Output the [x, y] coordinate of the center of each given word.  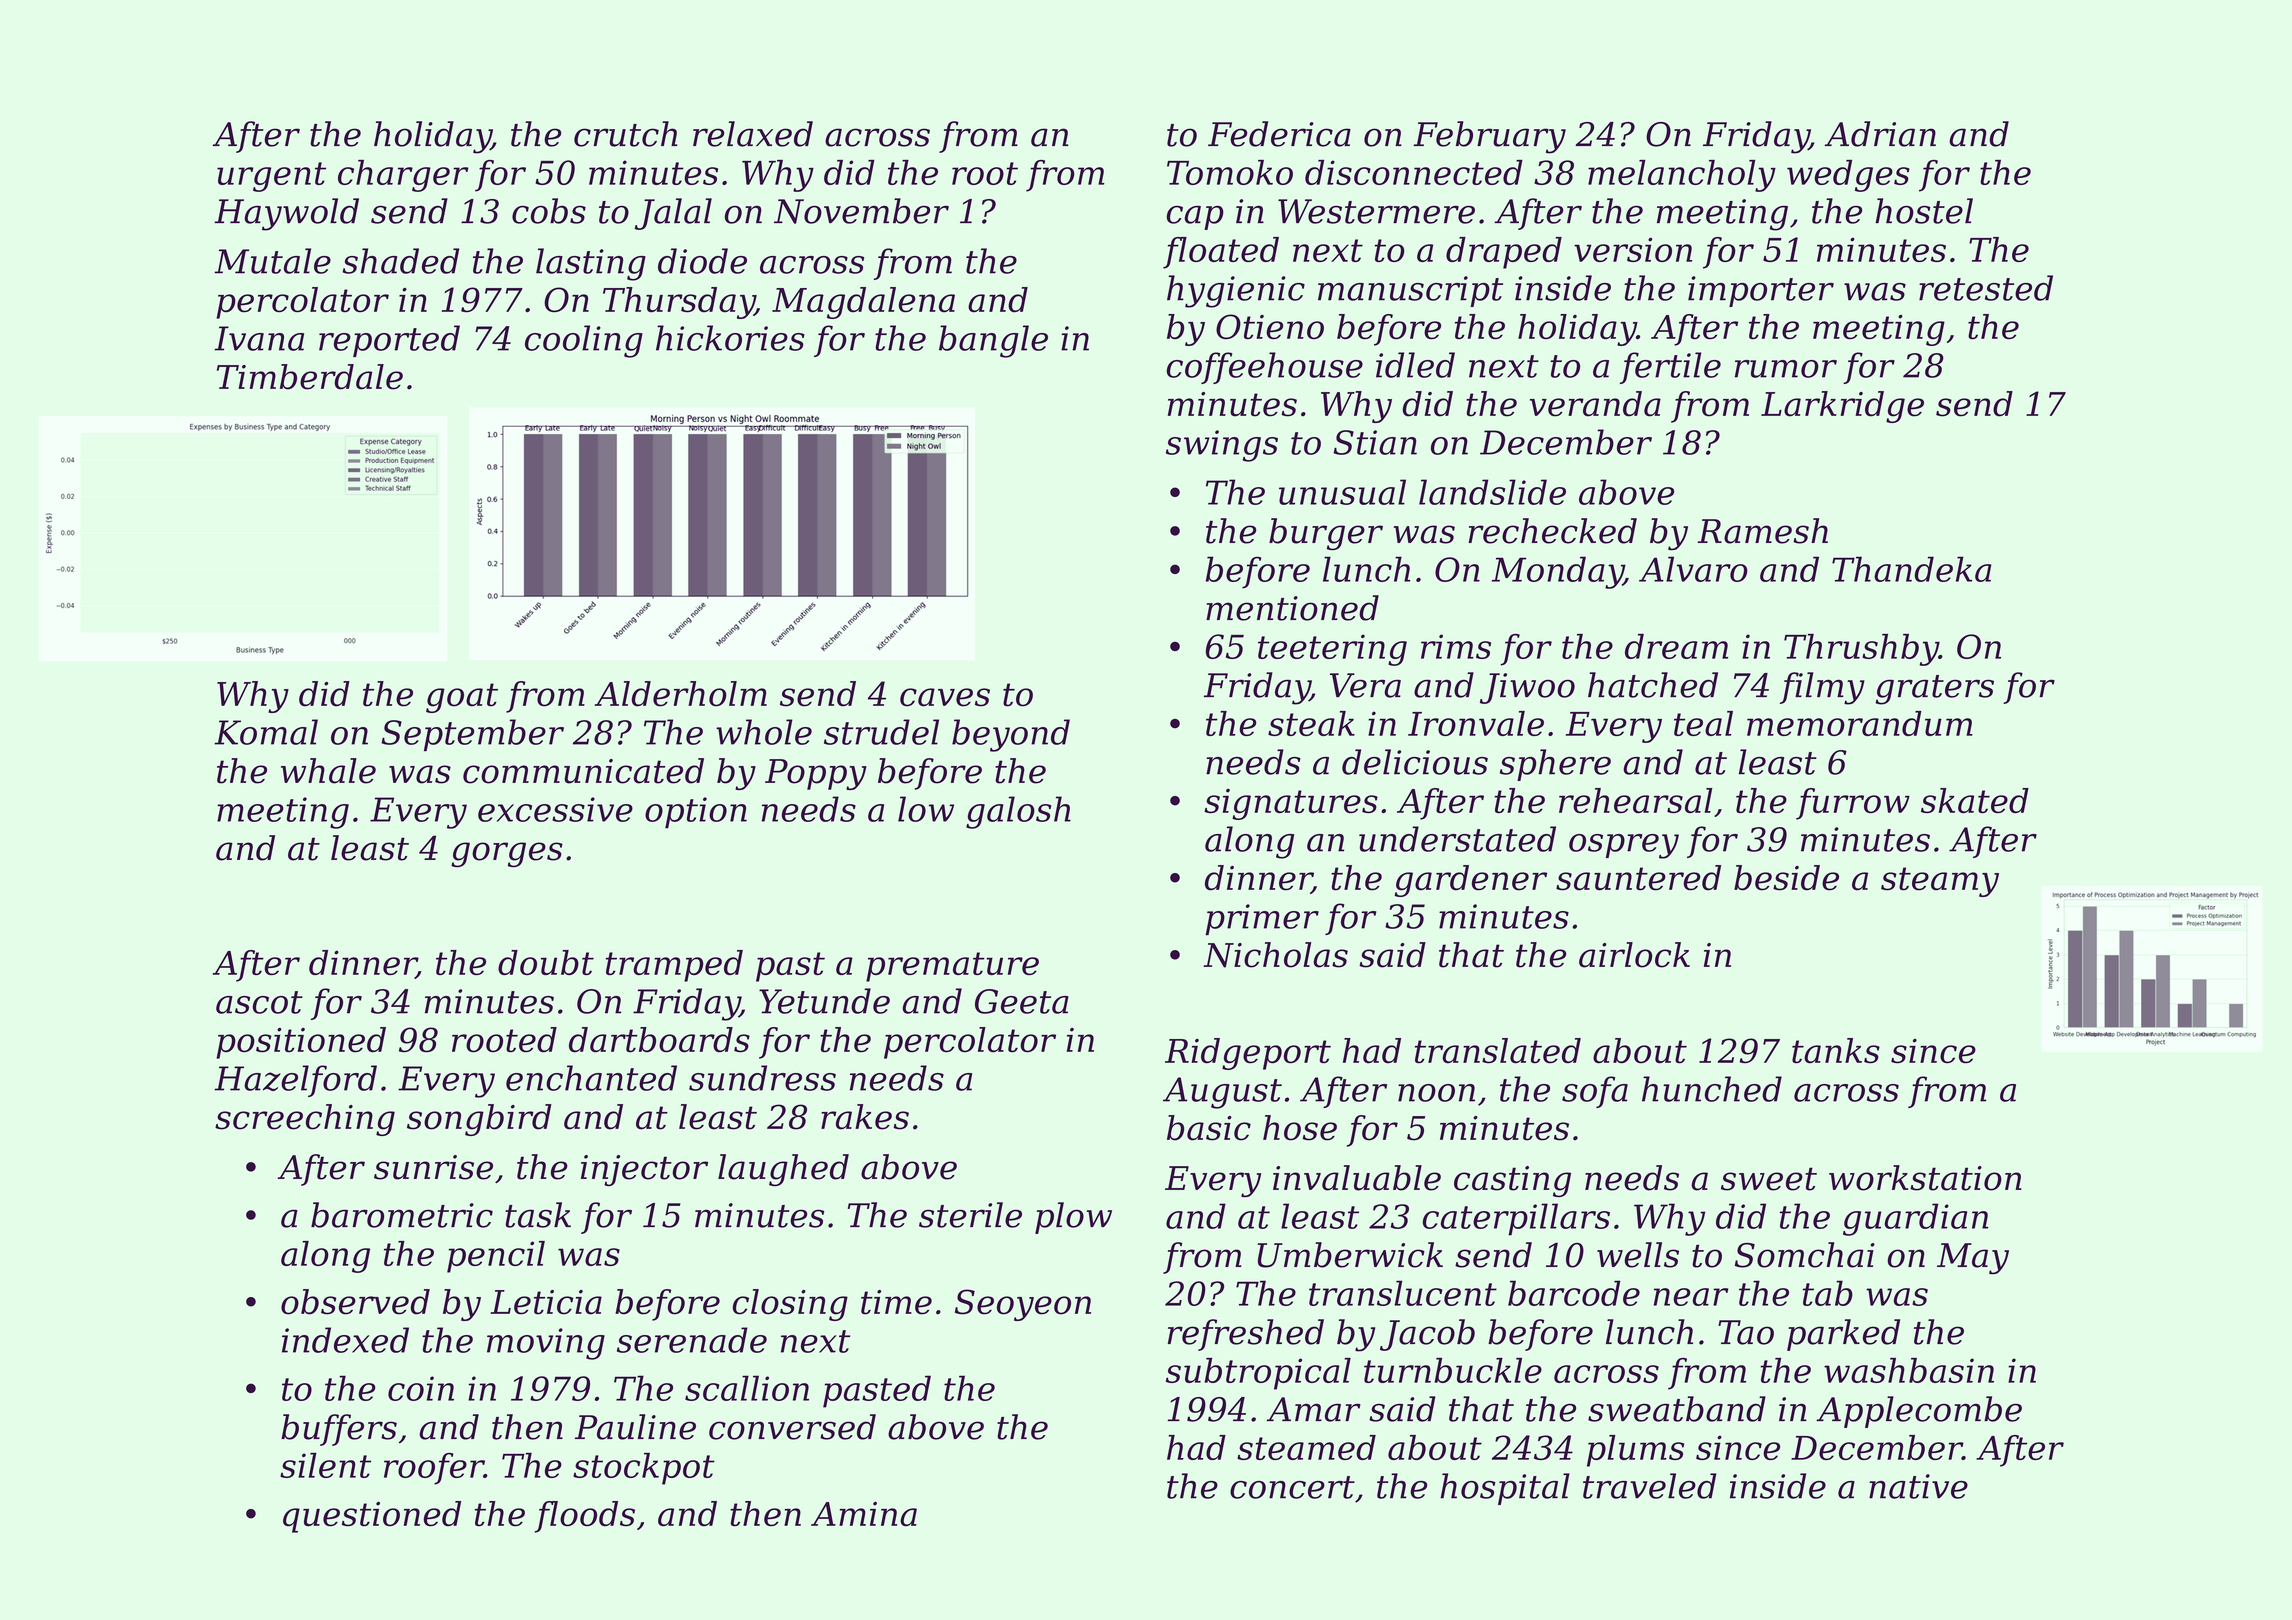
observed [355, 1302]
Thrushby [1861, 650]
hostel [1924, 211]
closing [790, 1305]
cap [1195, 218]
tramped [674, 966]
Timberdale [310, 377]
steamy [1940, 882]
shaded [400, 261]
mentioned [1292, 608]
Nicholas [1275, 955]
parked [1843, 1335]
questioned [372, 1517]
